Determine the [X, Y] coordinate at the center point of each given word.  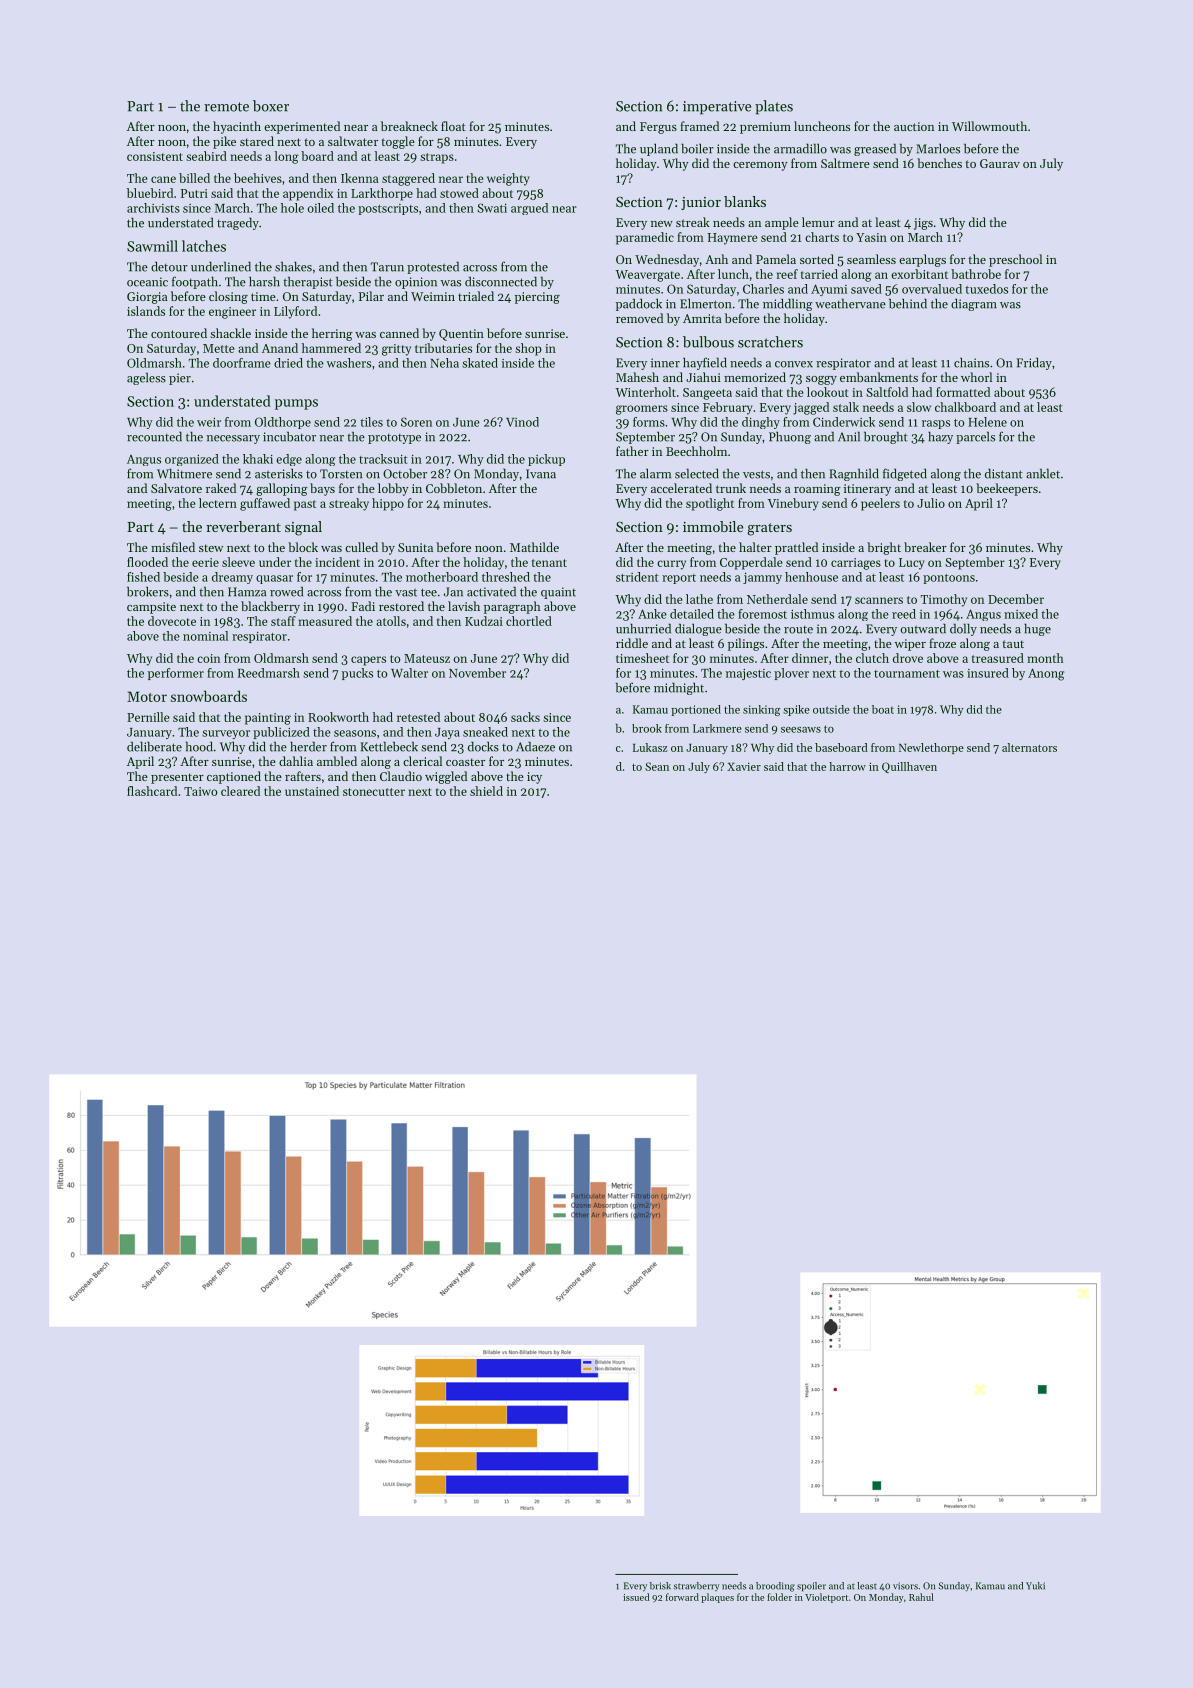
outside [831, 709]
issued [636, 1597]
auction [914, 126]
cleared [240, 791]
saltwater [353, 141]
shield [486, 791]
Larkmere [717, 728]
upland [659, 149]
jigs [923, 224]
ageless [146, 378]
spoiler [811, 1587]
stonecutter [374, 792]
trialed [476, 296]
